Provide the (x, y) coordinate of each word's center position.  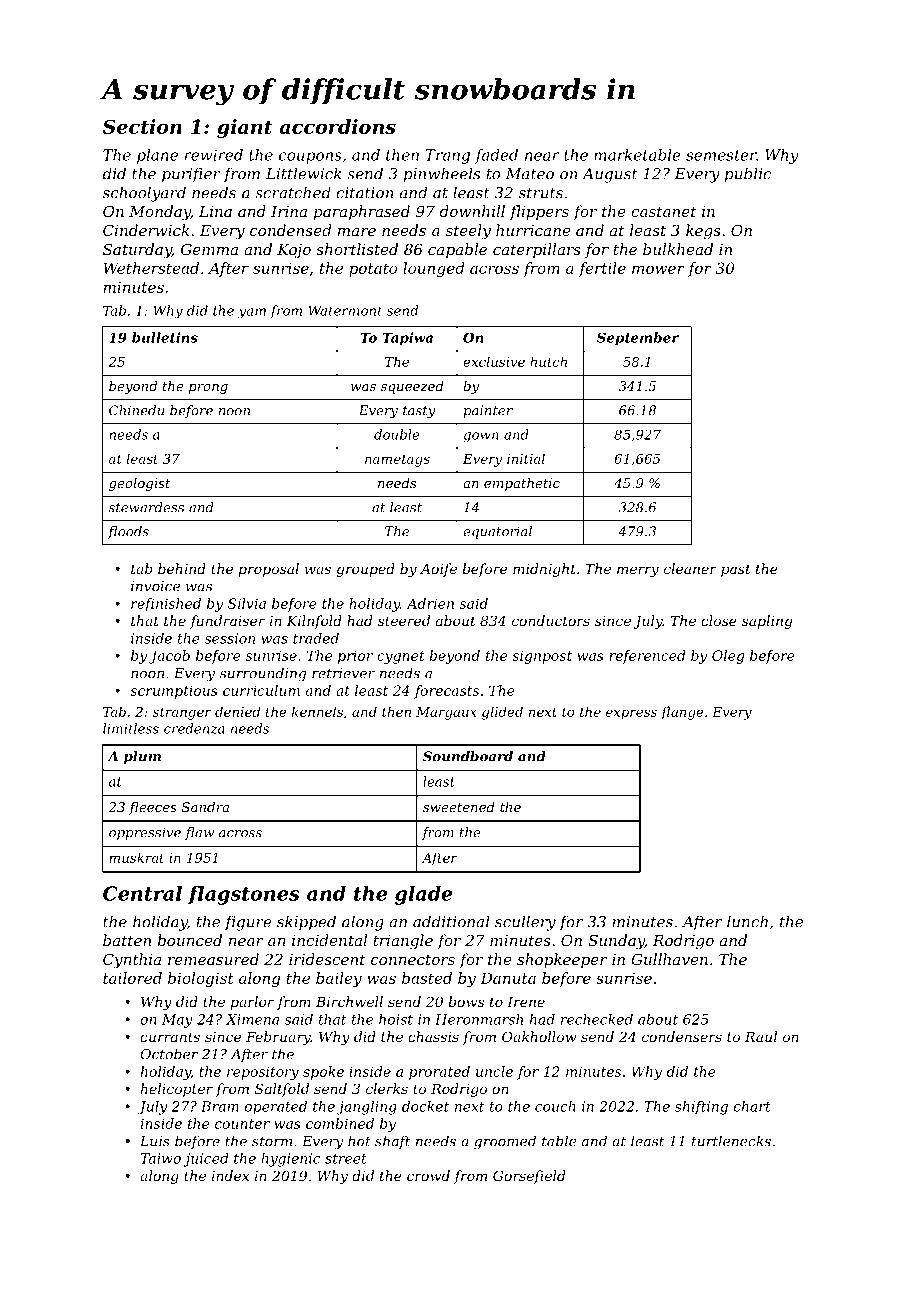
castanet (663, 211)
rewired (214, 155)
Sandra (205, 807)
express (631, 714)
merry (638, 571)
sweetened (459, 807)
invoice (155, 586)
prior (355, 657)
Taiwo (161, 1158)
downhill (472, 211)
